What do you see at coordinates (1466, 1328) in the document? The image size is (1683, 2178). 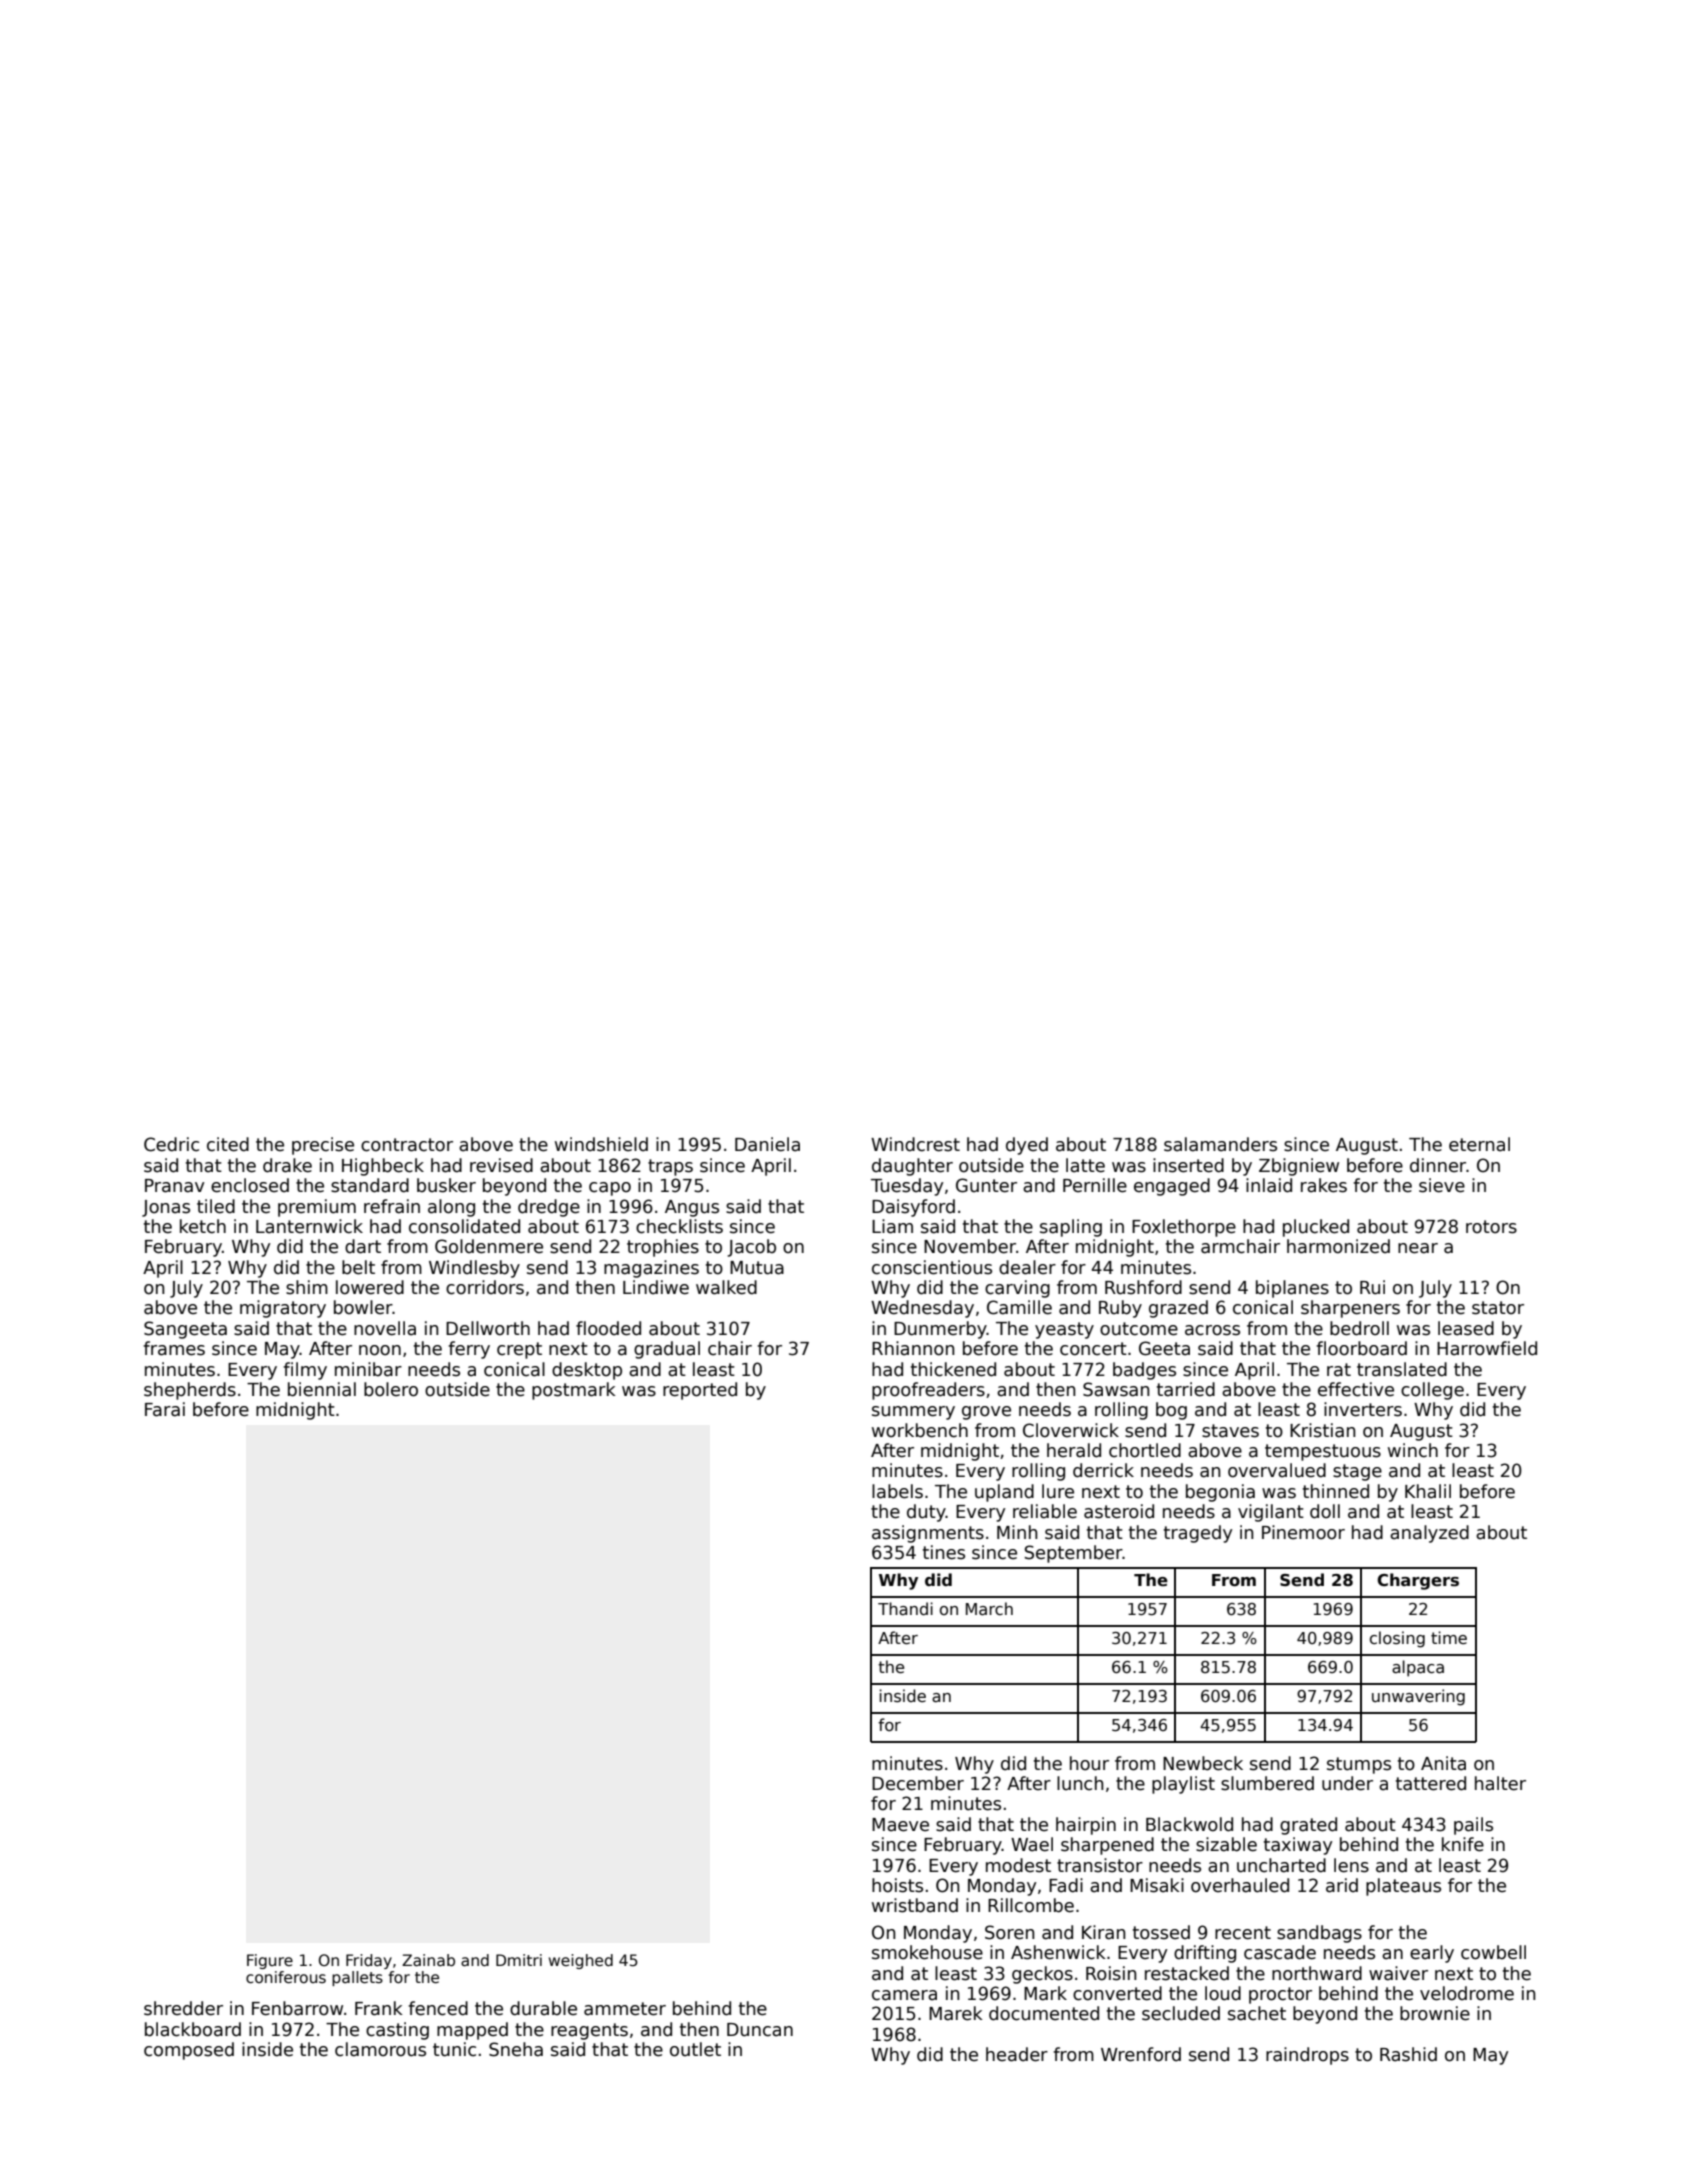 I see `leased` at bounding box center [1466, 1328].
